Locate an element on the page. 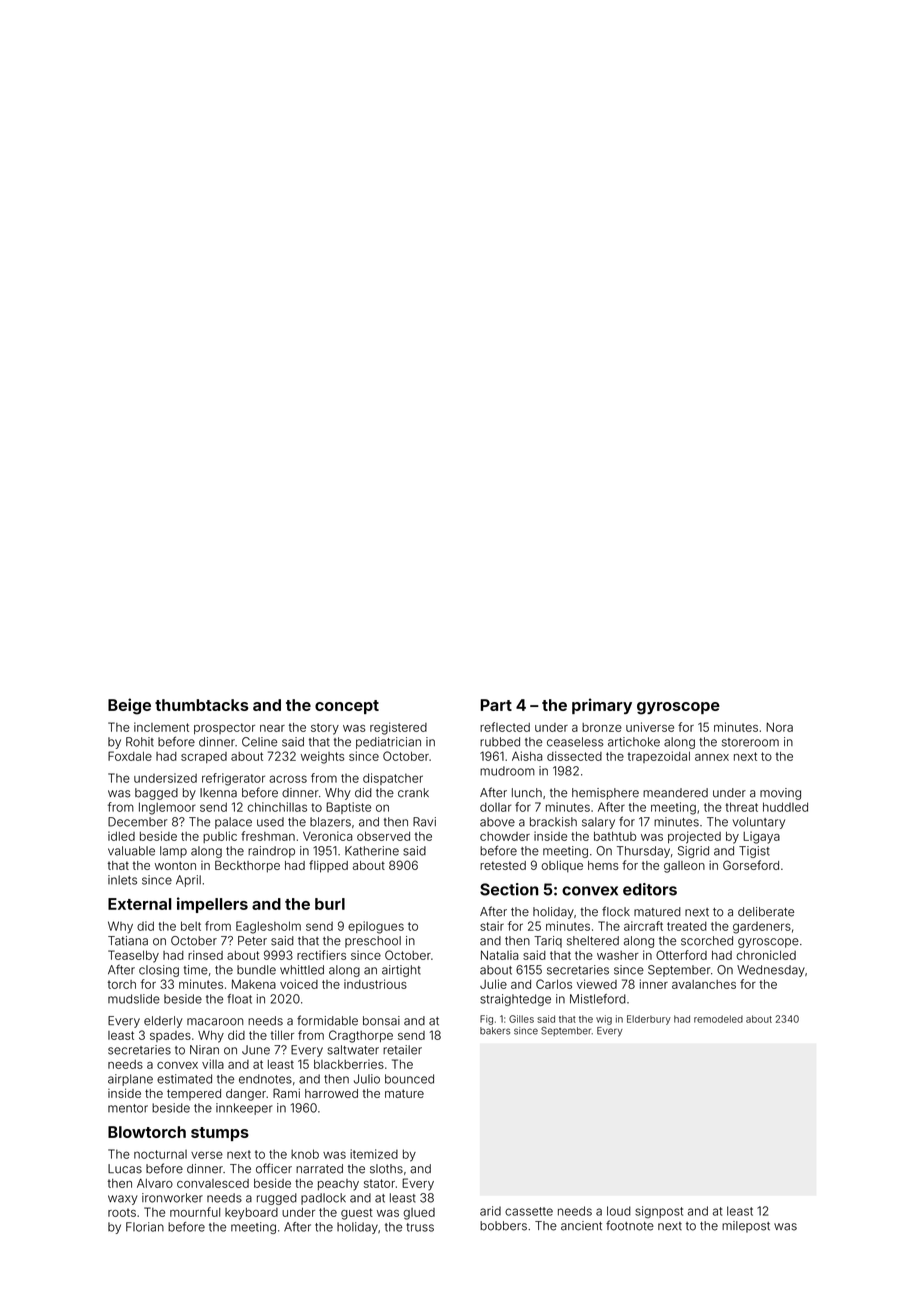  Julie is located at coordinates (493, 984).
